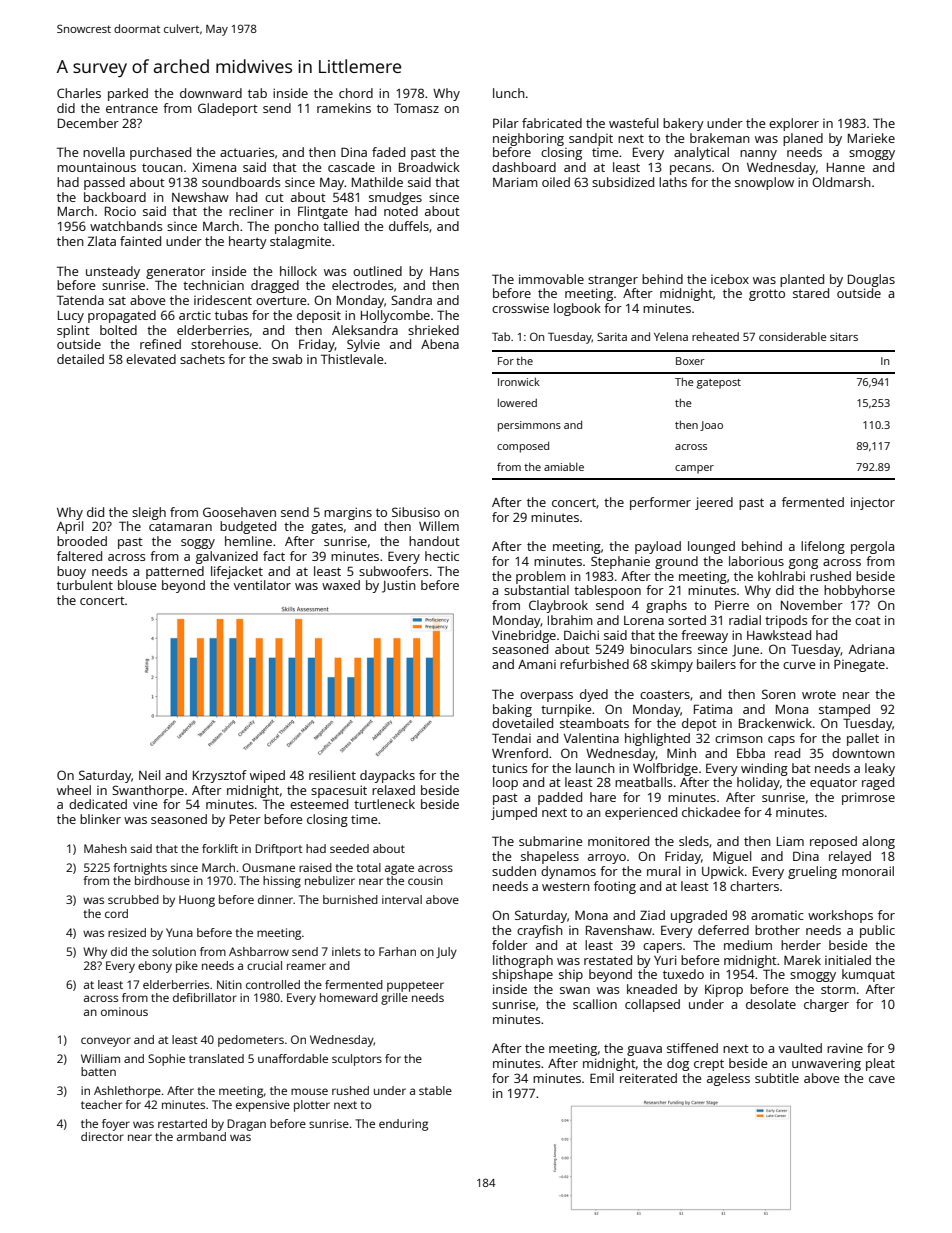  I want to click on outlined, so click(377, 271).
